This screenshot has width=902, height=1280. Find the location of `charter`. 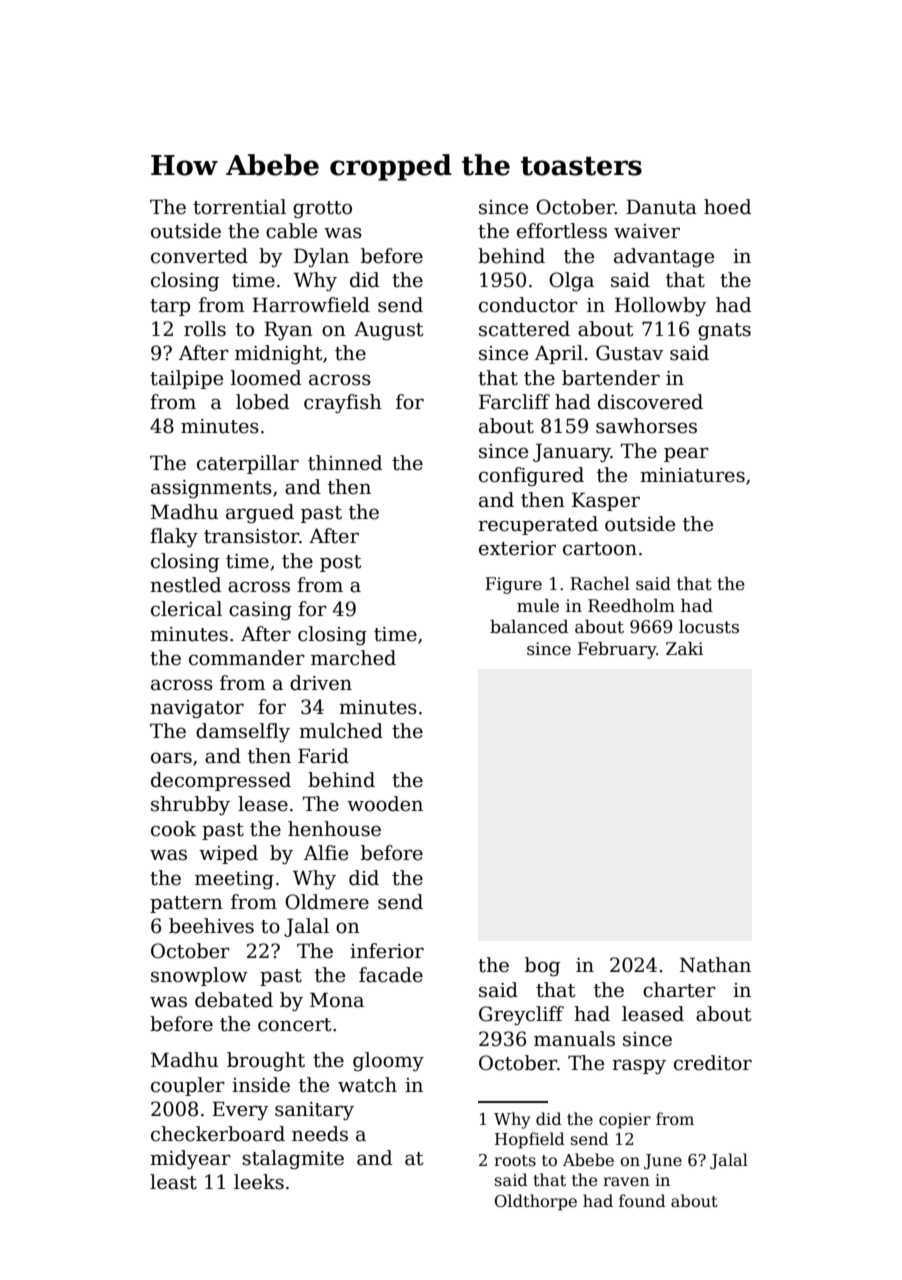

charter is located at coordinates (679, 990).
